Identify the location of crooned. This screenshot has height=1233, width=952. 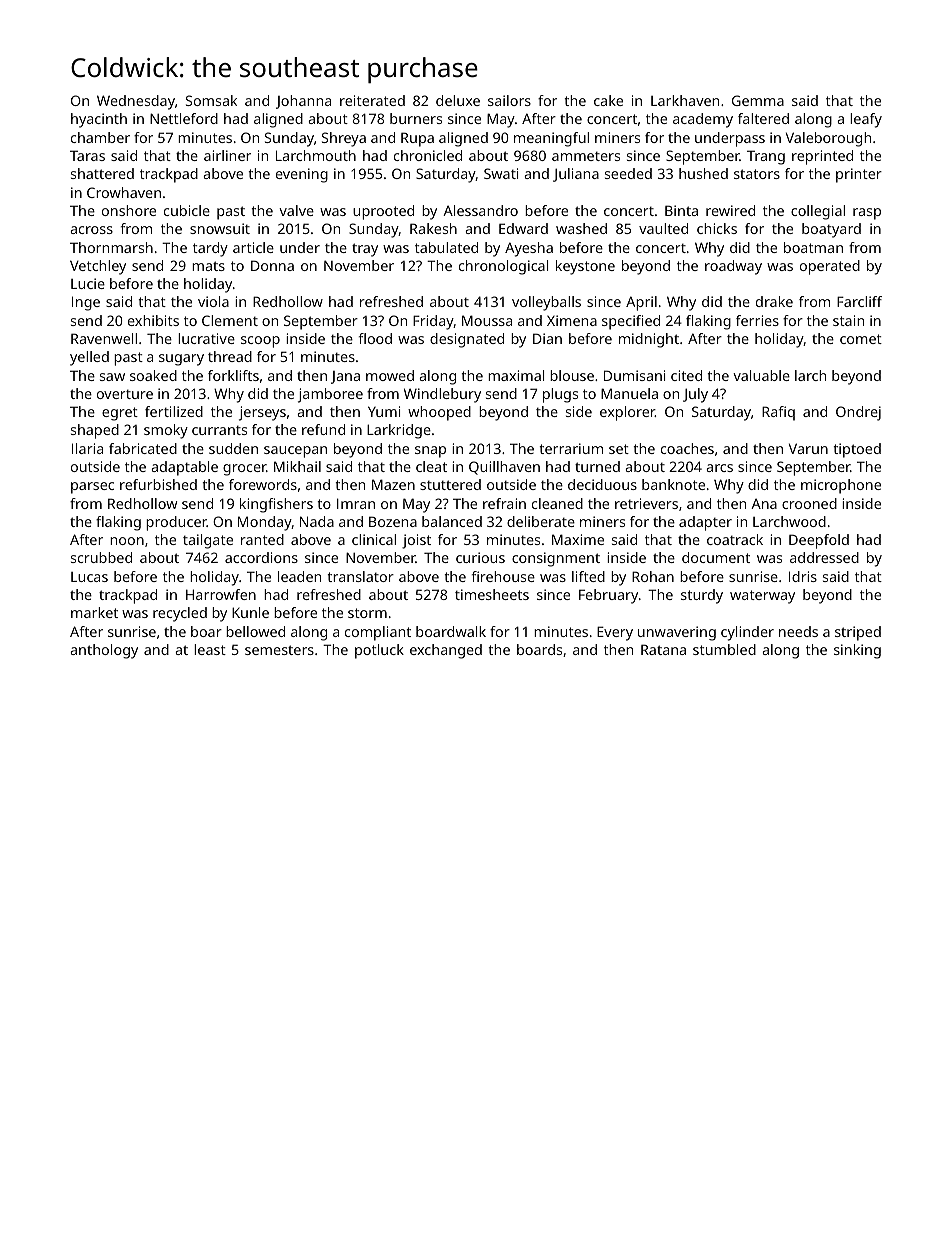
(809, 503).
